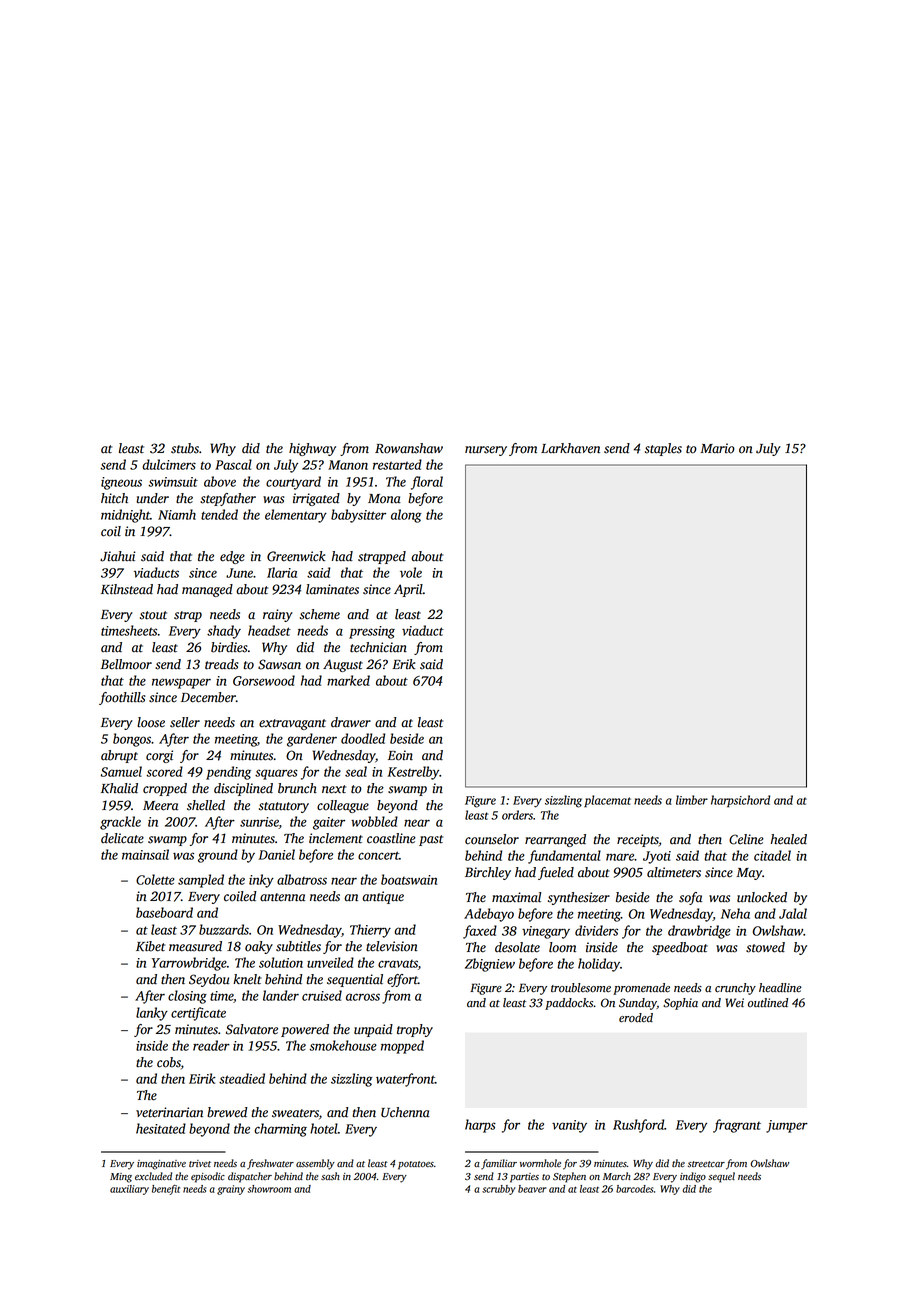 Image resolution: width=908 pixels, height=1316 pixels. Describe the element at coordinates (129, 1190) in the screenshot. I see `auxiliary` at that location.
